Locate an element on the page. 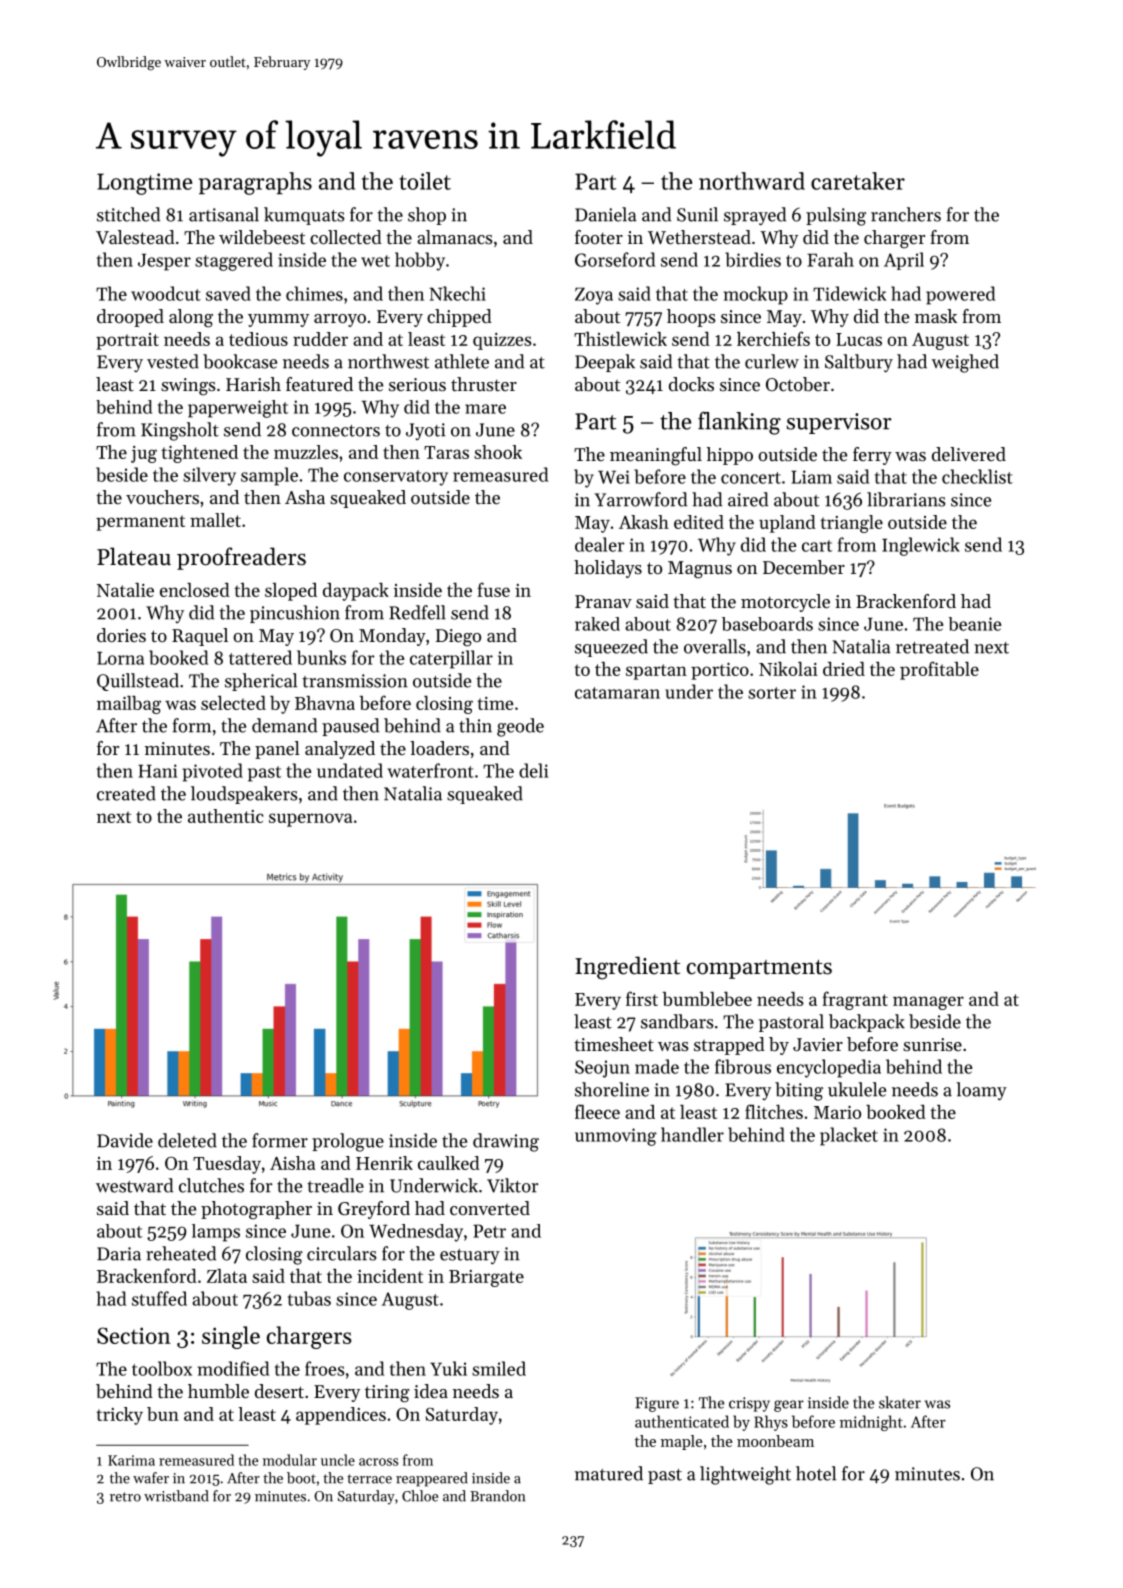  smiled is located at coordinates (499, 1368).
